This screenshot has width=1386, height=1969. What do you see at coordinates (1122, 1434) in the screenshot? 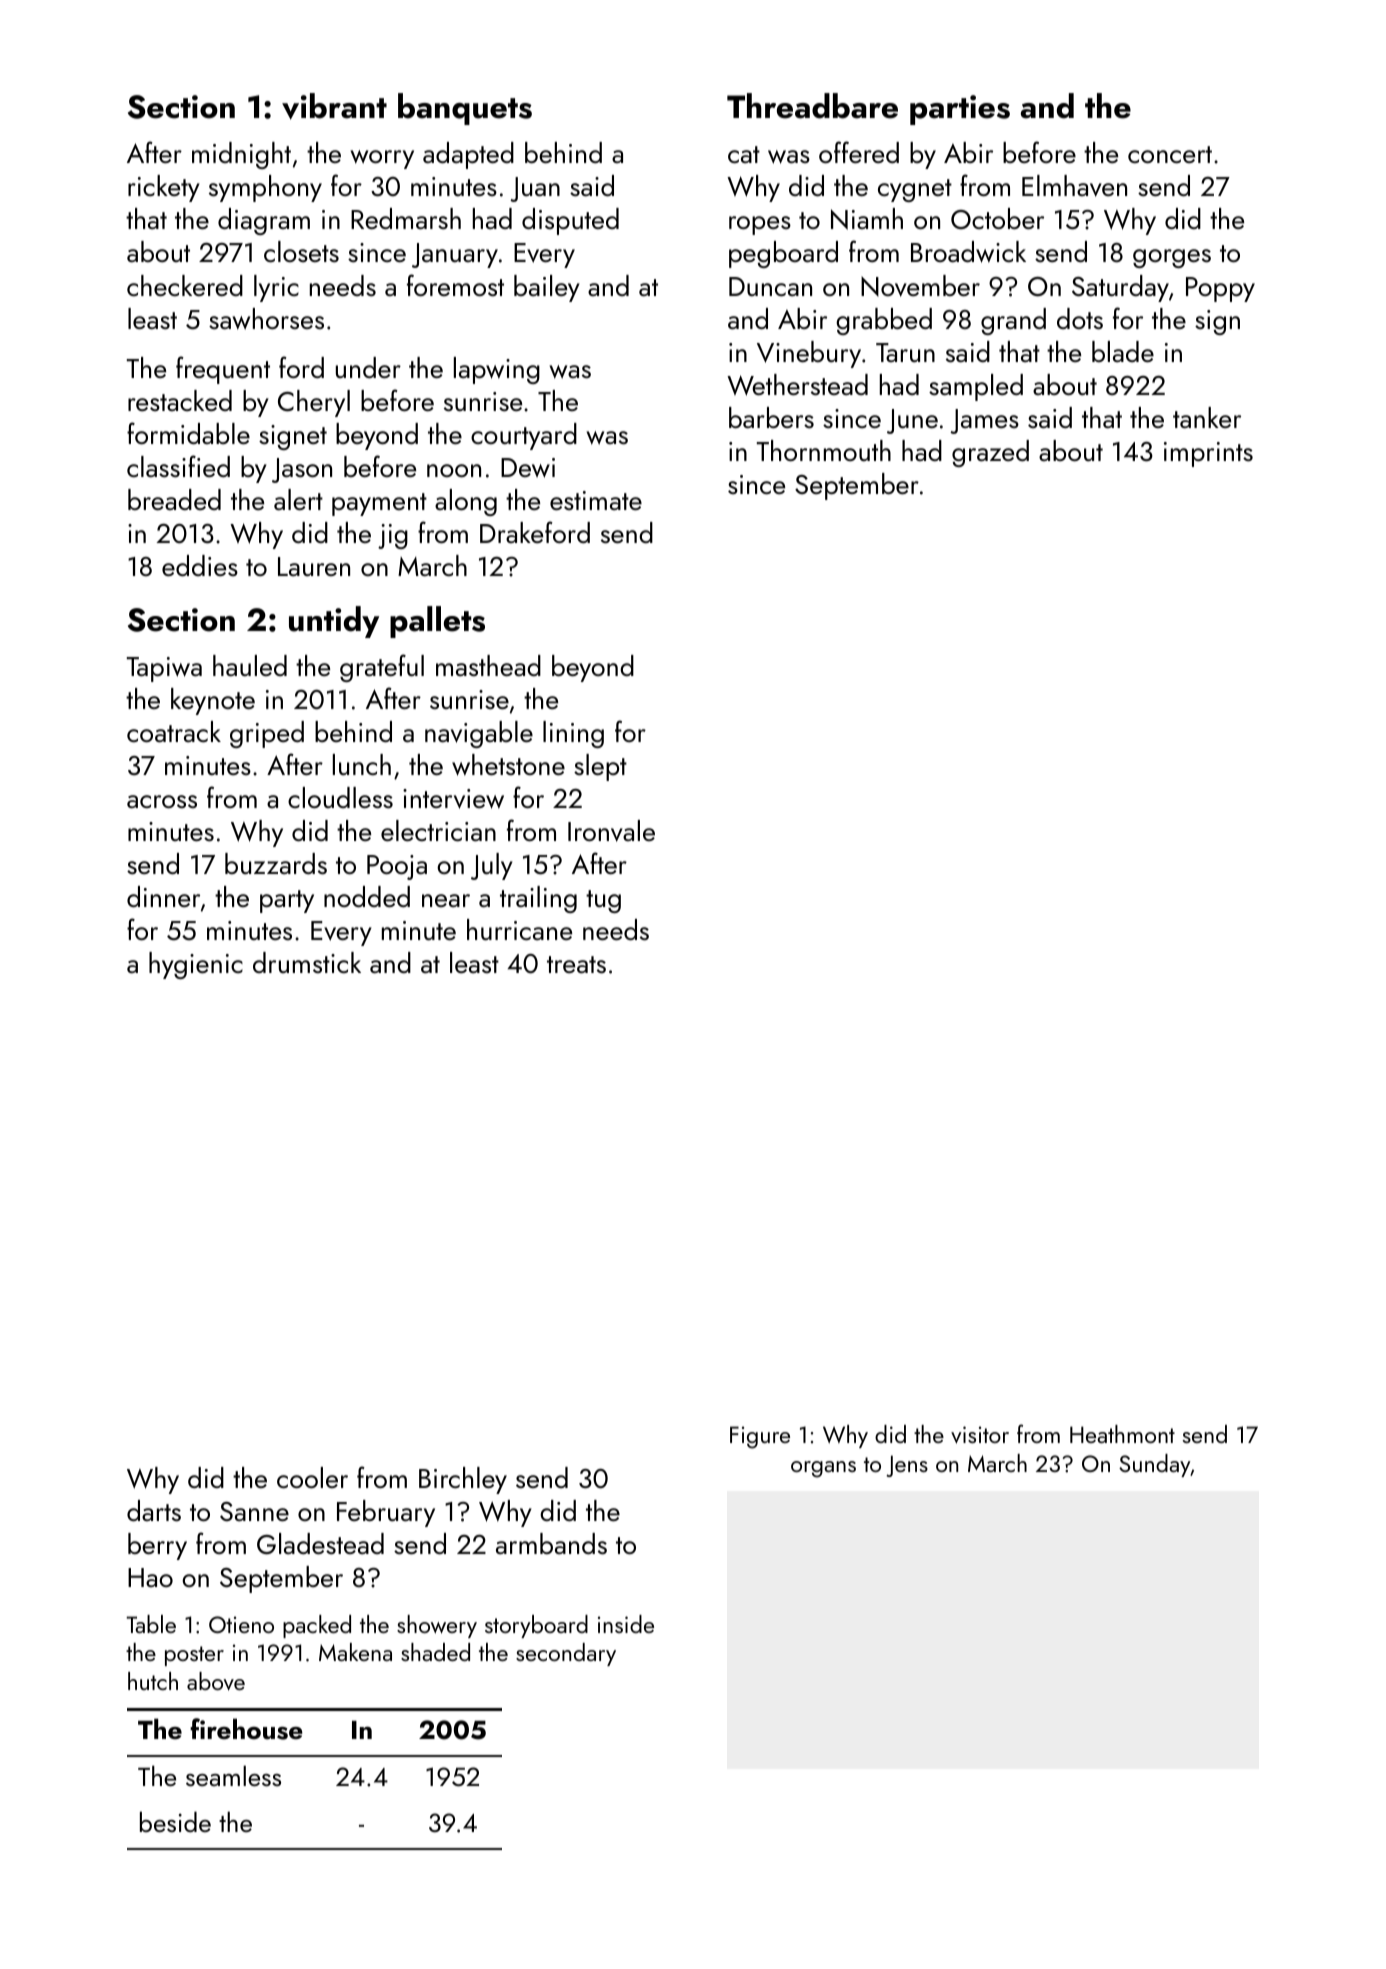
I see `Heathmont` at bounding box center [1122, 1434].
